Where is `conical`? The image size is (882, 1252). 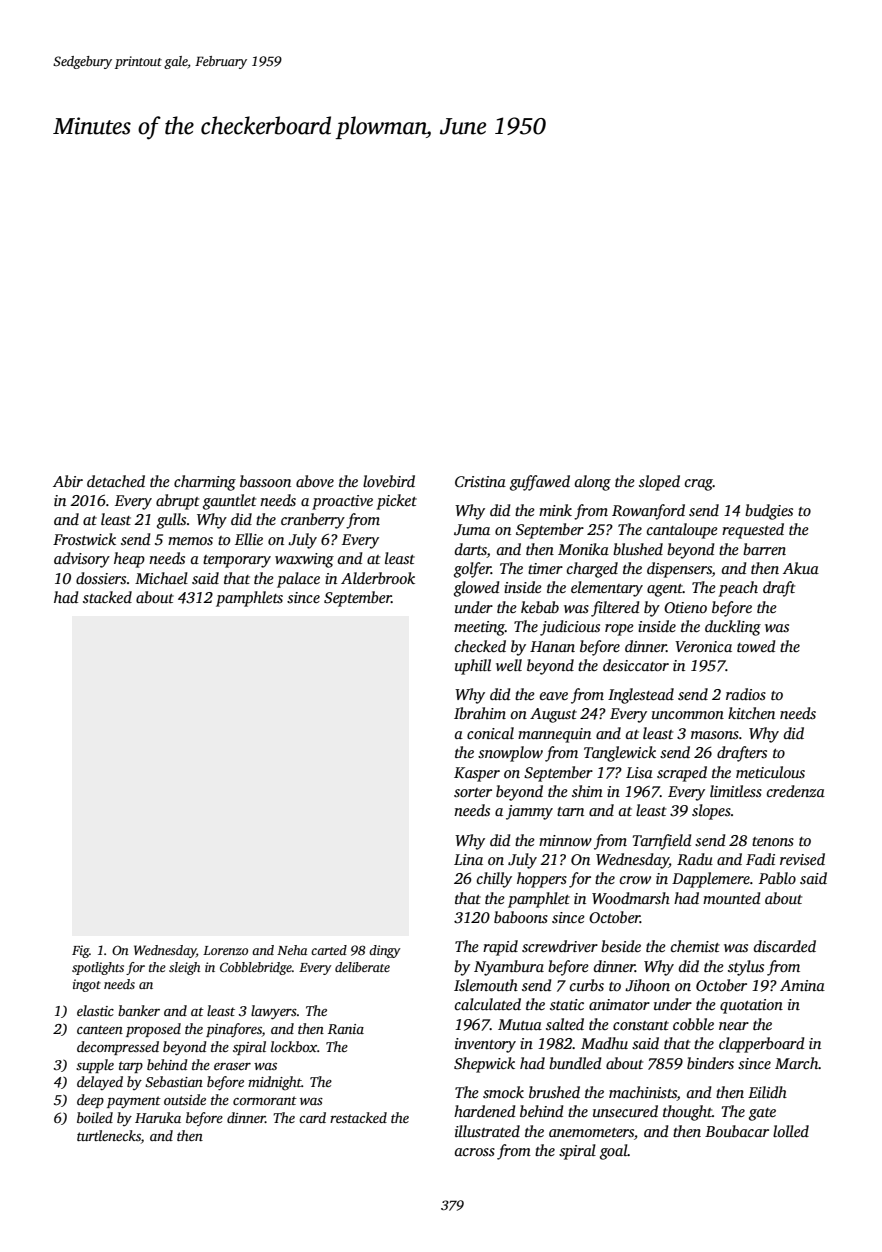 conical is located at coordinates (490, 733).
